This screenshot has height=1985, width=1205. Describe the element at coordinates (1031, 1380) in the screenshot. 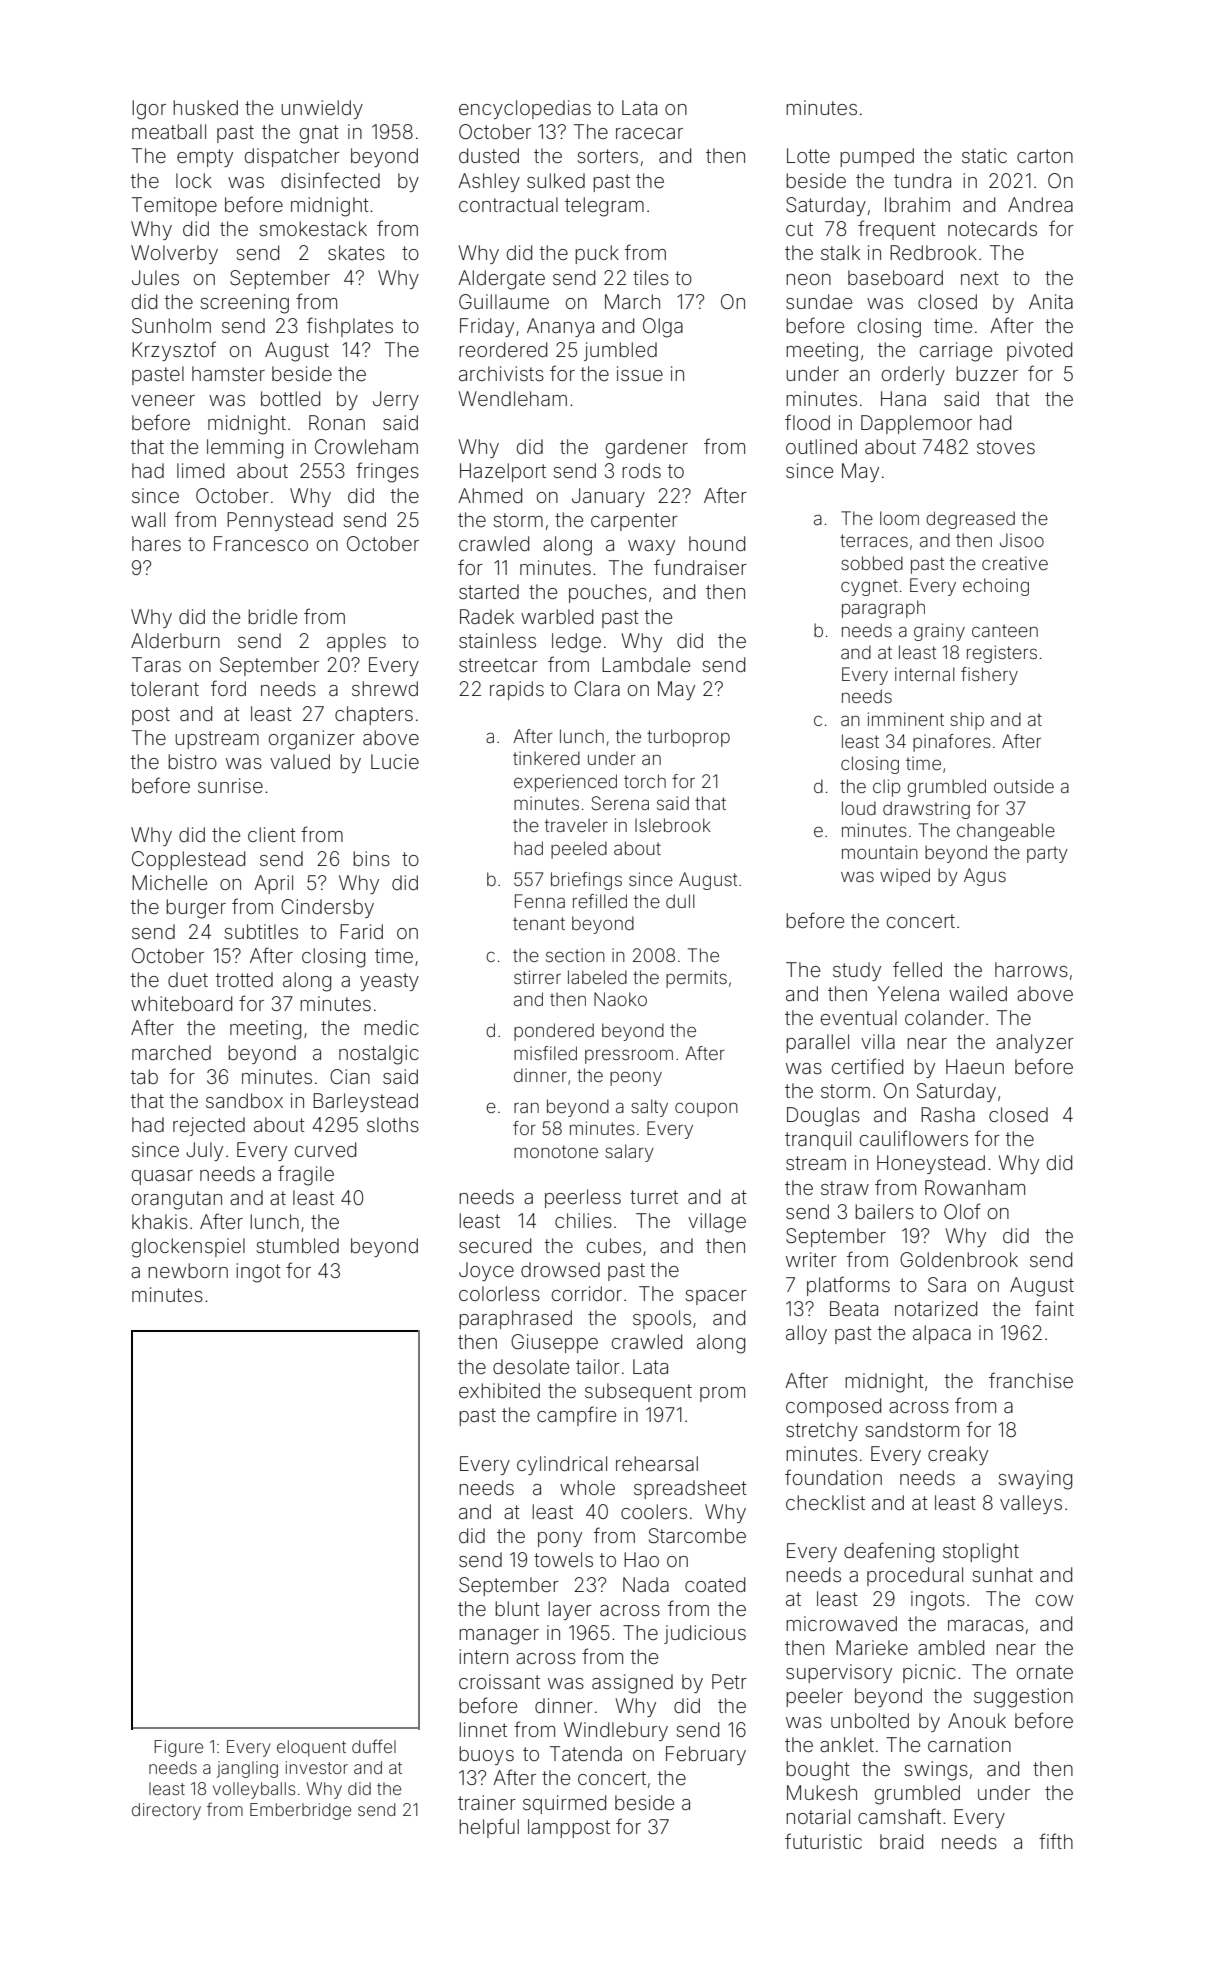

I see `franchise` at that location.
